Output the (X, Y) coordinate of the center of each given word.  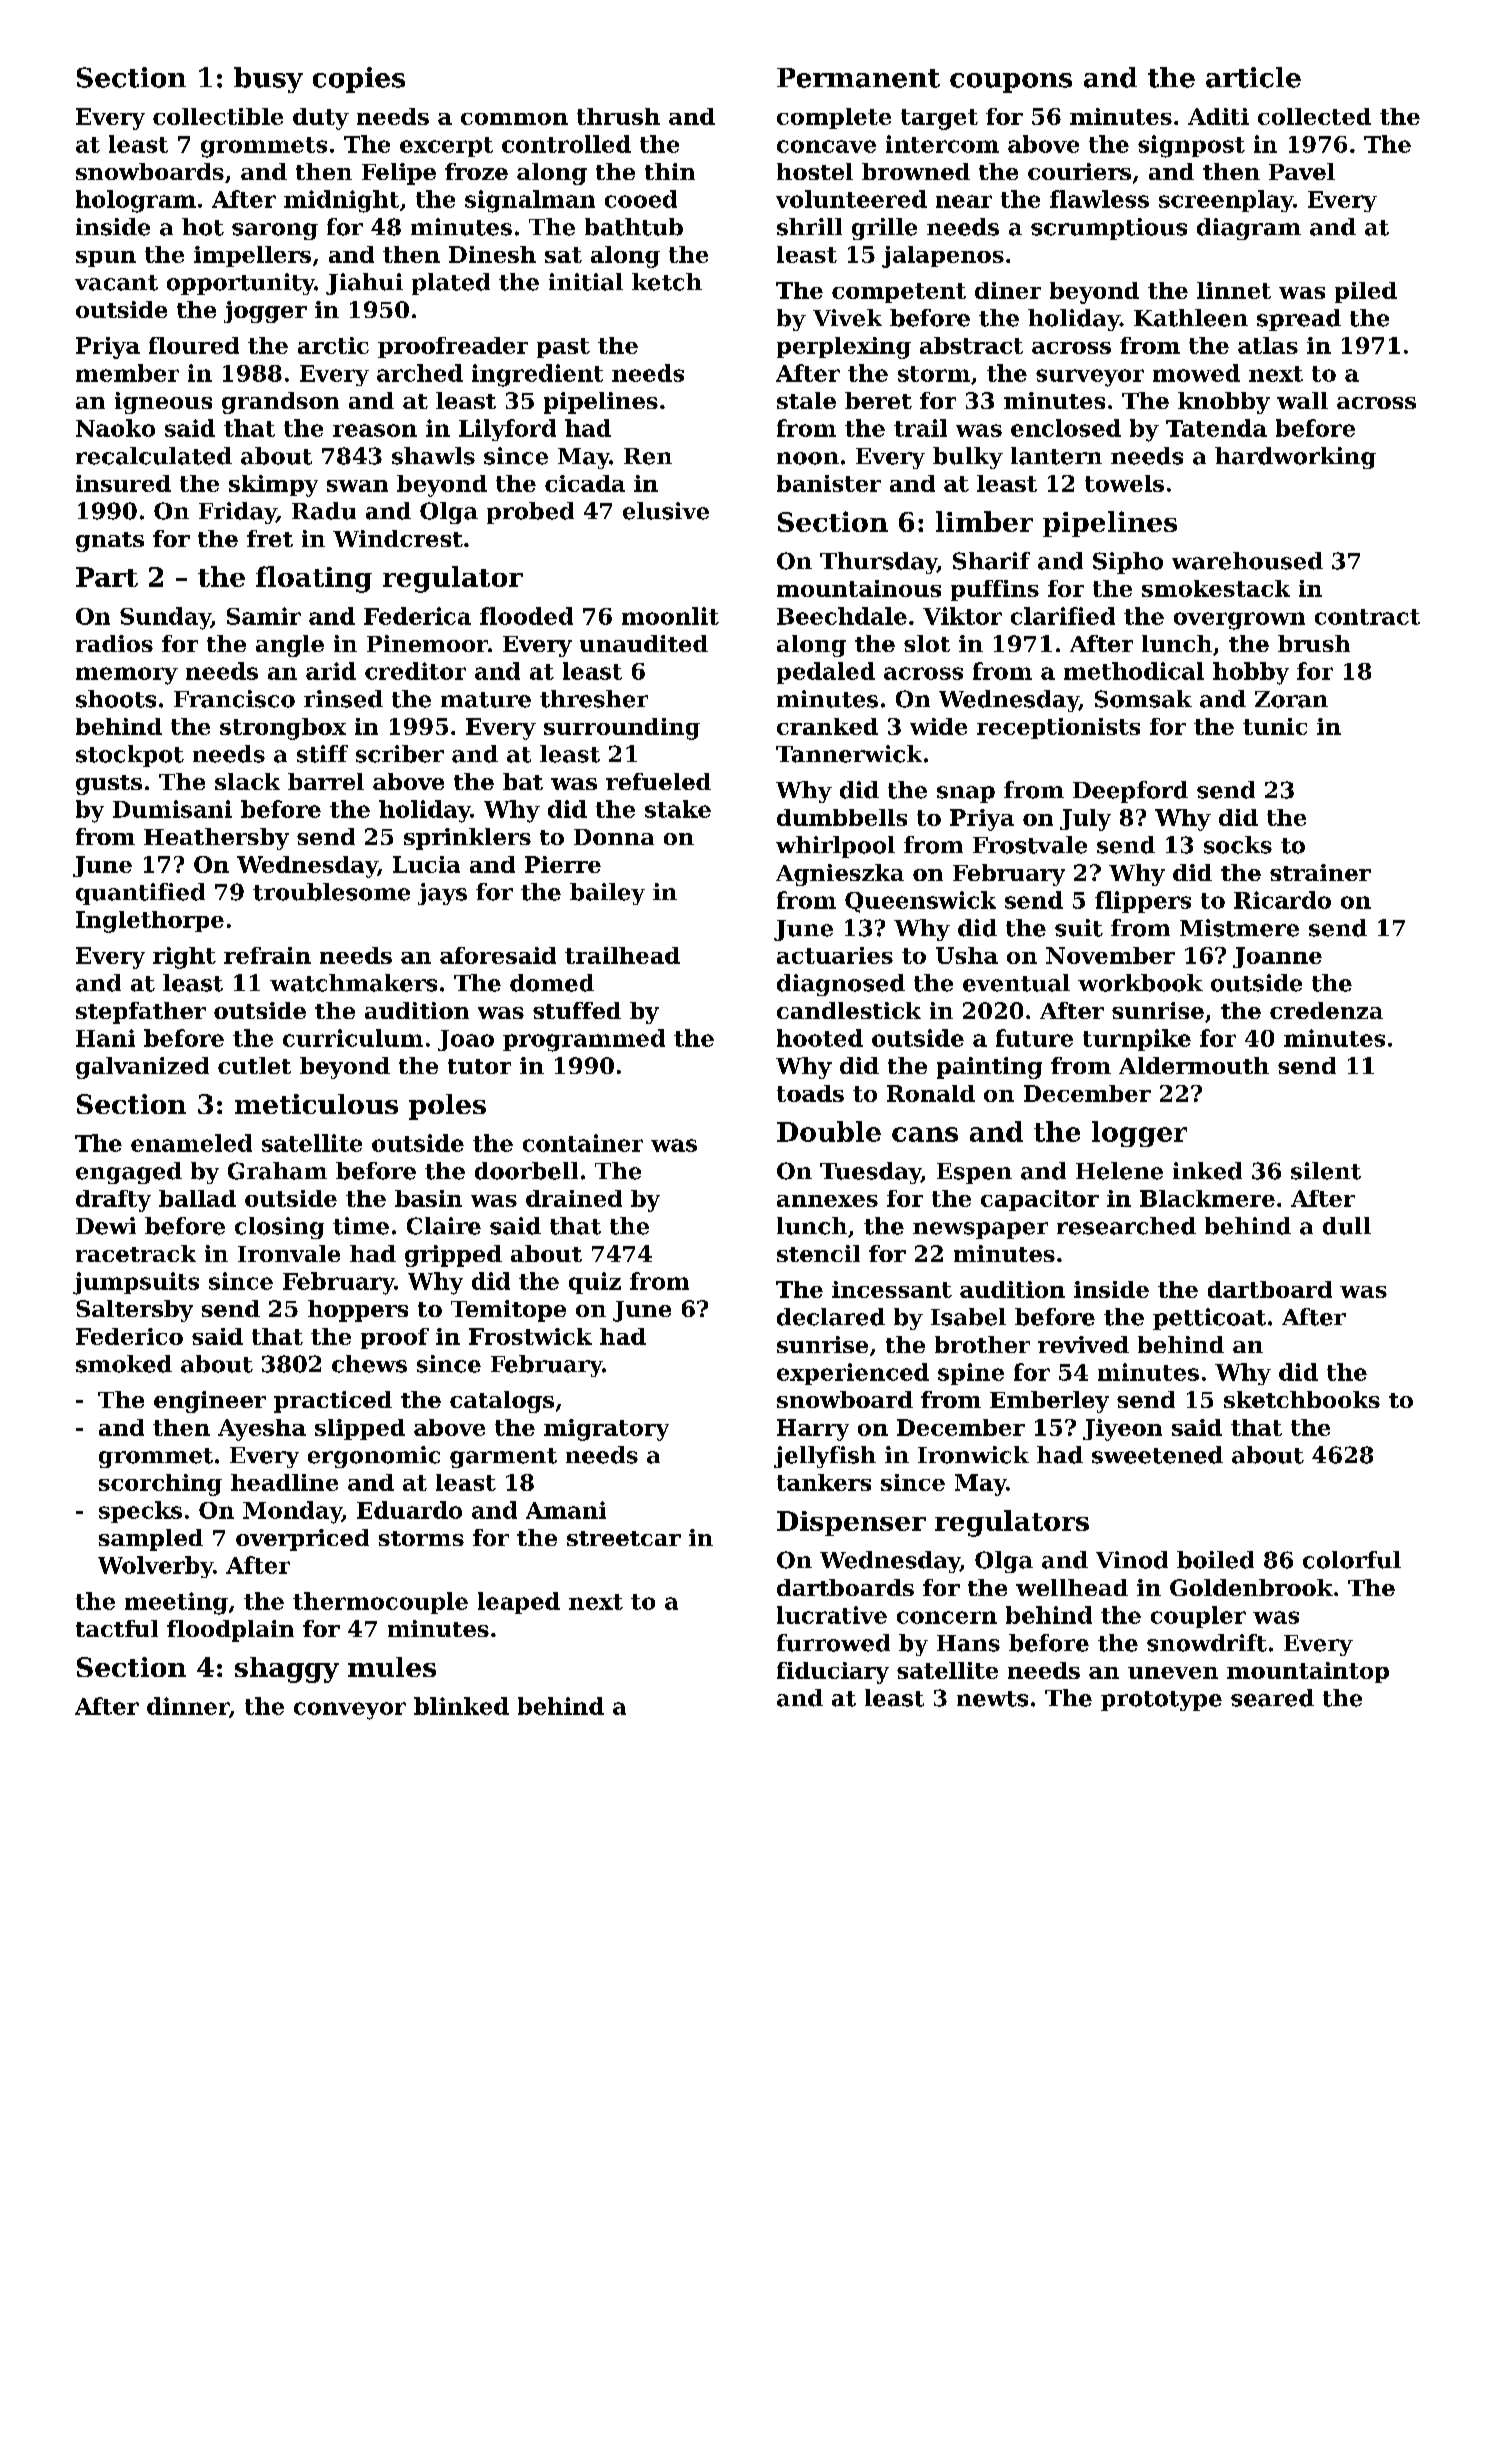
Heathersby (216, 839)
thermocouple (380, 1603)
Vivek (847, 318)
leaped (519, 1603)
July (1085, 820)
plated (451, 284)
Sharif (991, 561)
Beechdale (842, 616)
